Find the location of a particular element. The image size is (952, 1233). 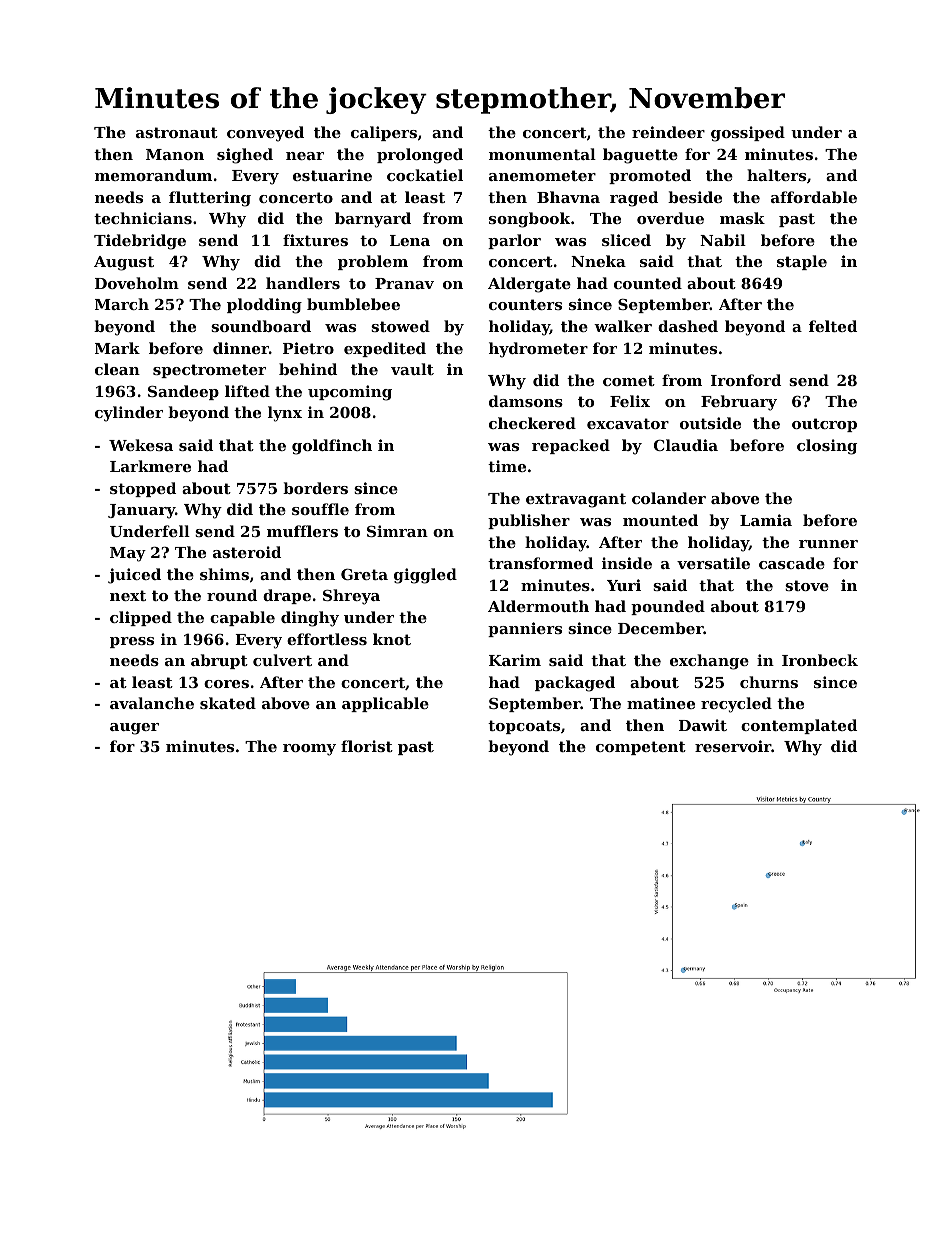

prolonged is located at coordinates (420, 156).
